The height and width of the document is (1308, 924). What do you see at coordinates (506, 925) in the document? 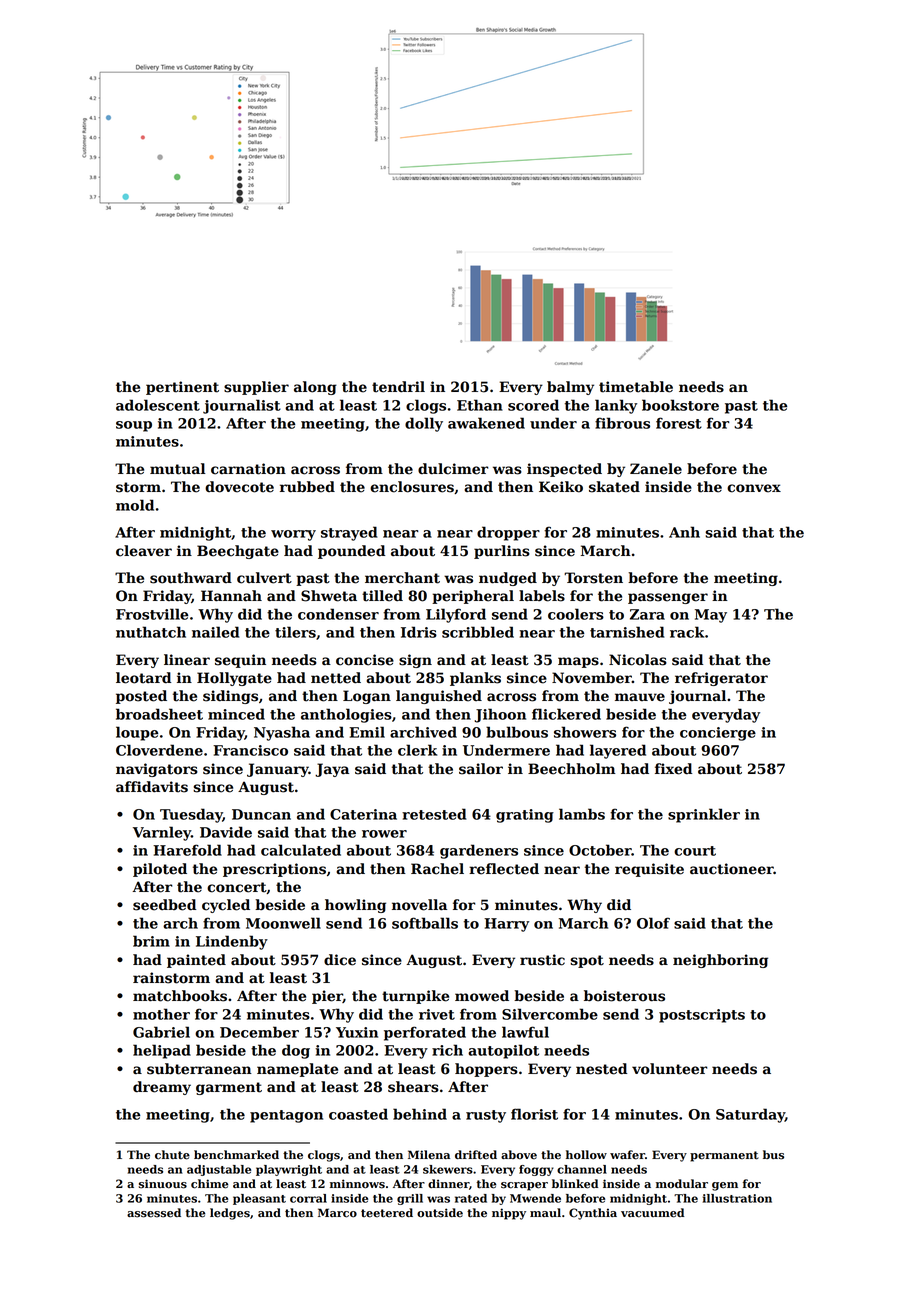
I see `Harry` at bounding box center [506, 925].
